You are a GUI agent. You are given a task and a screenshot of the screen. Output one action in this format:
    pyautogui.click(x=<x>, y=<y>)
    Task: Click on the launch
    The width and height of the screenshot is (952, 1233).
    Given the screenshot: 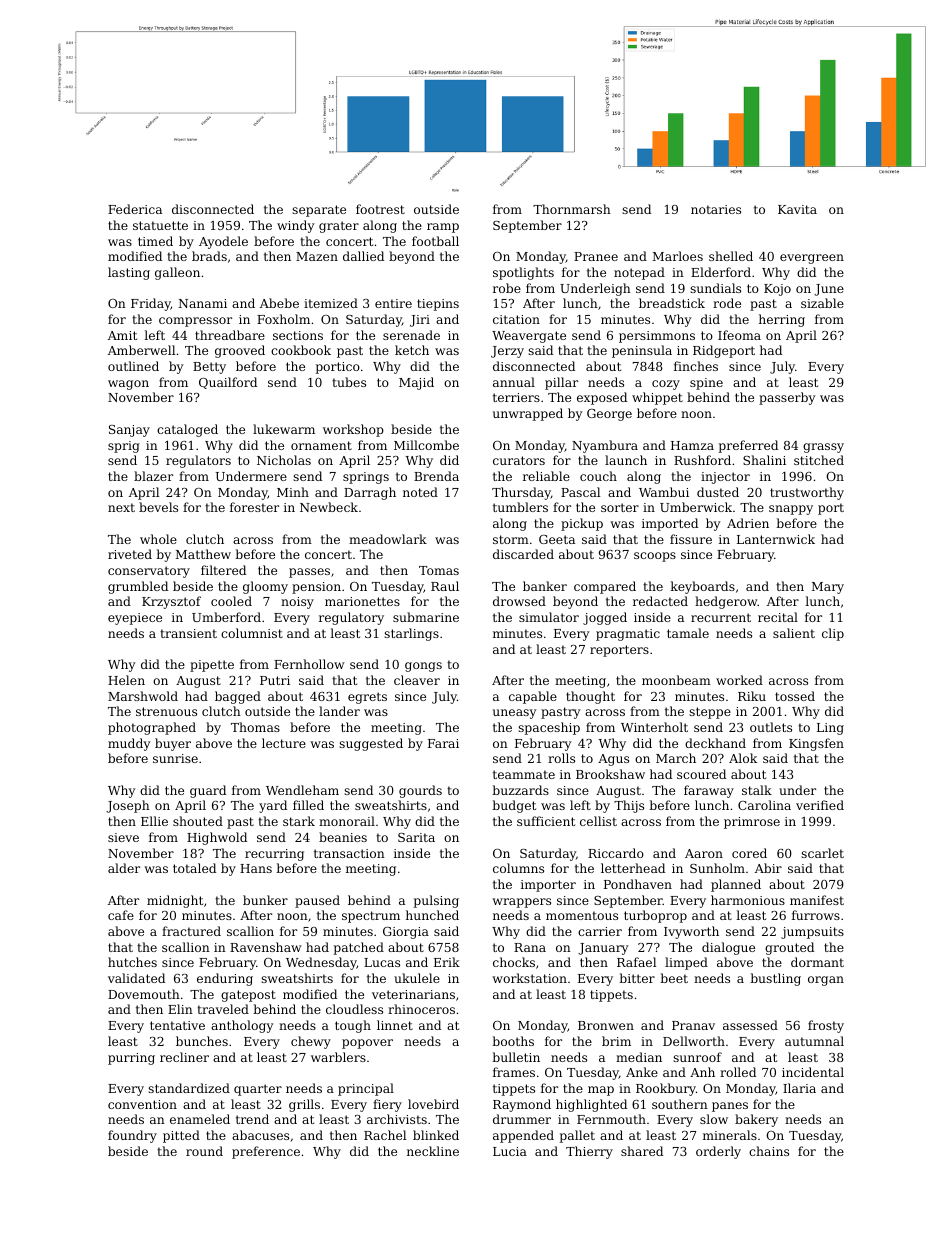 What is the action you would take?
    pyautogui.click(x=626, y=460)
